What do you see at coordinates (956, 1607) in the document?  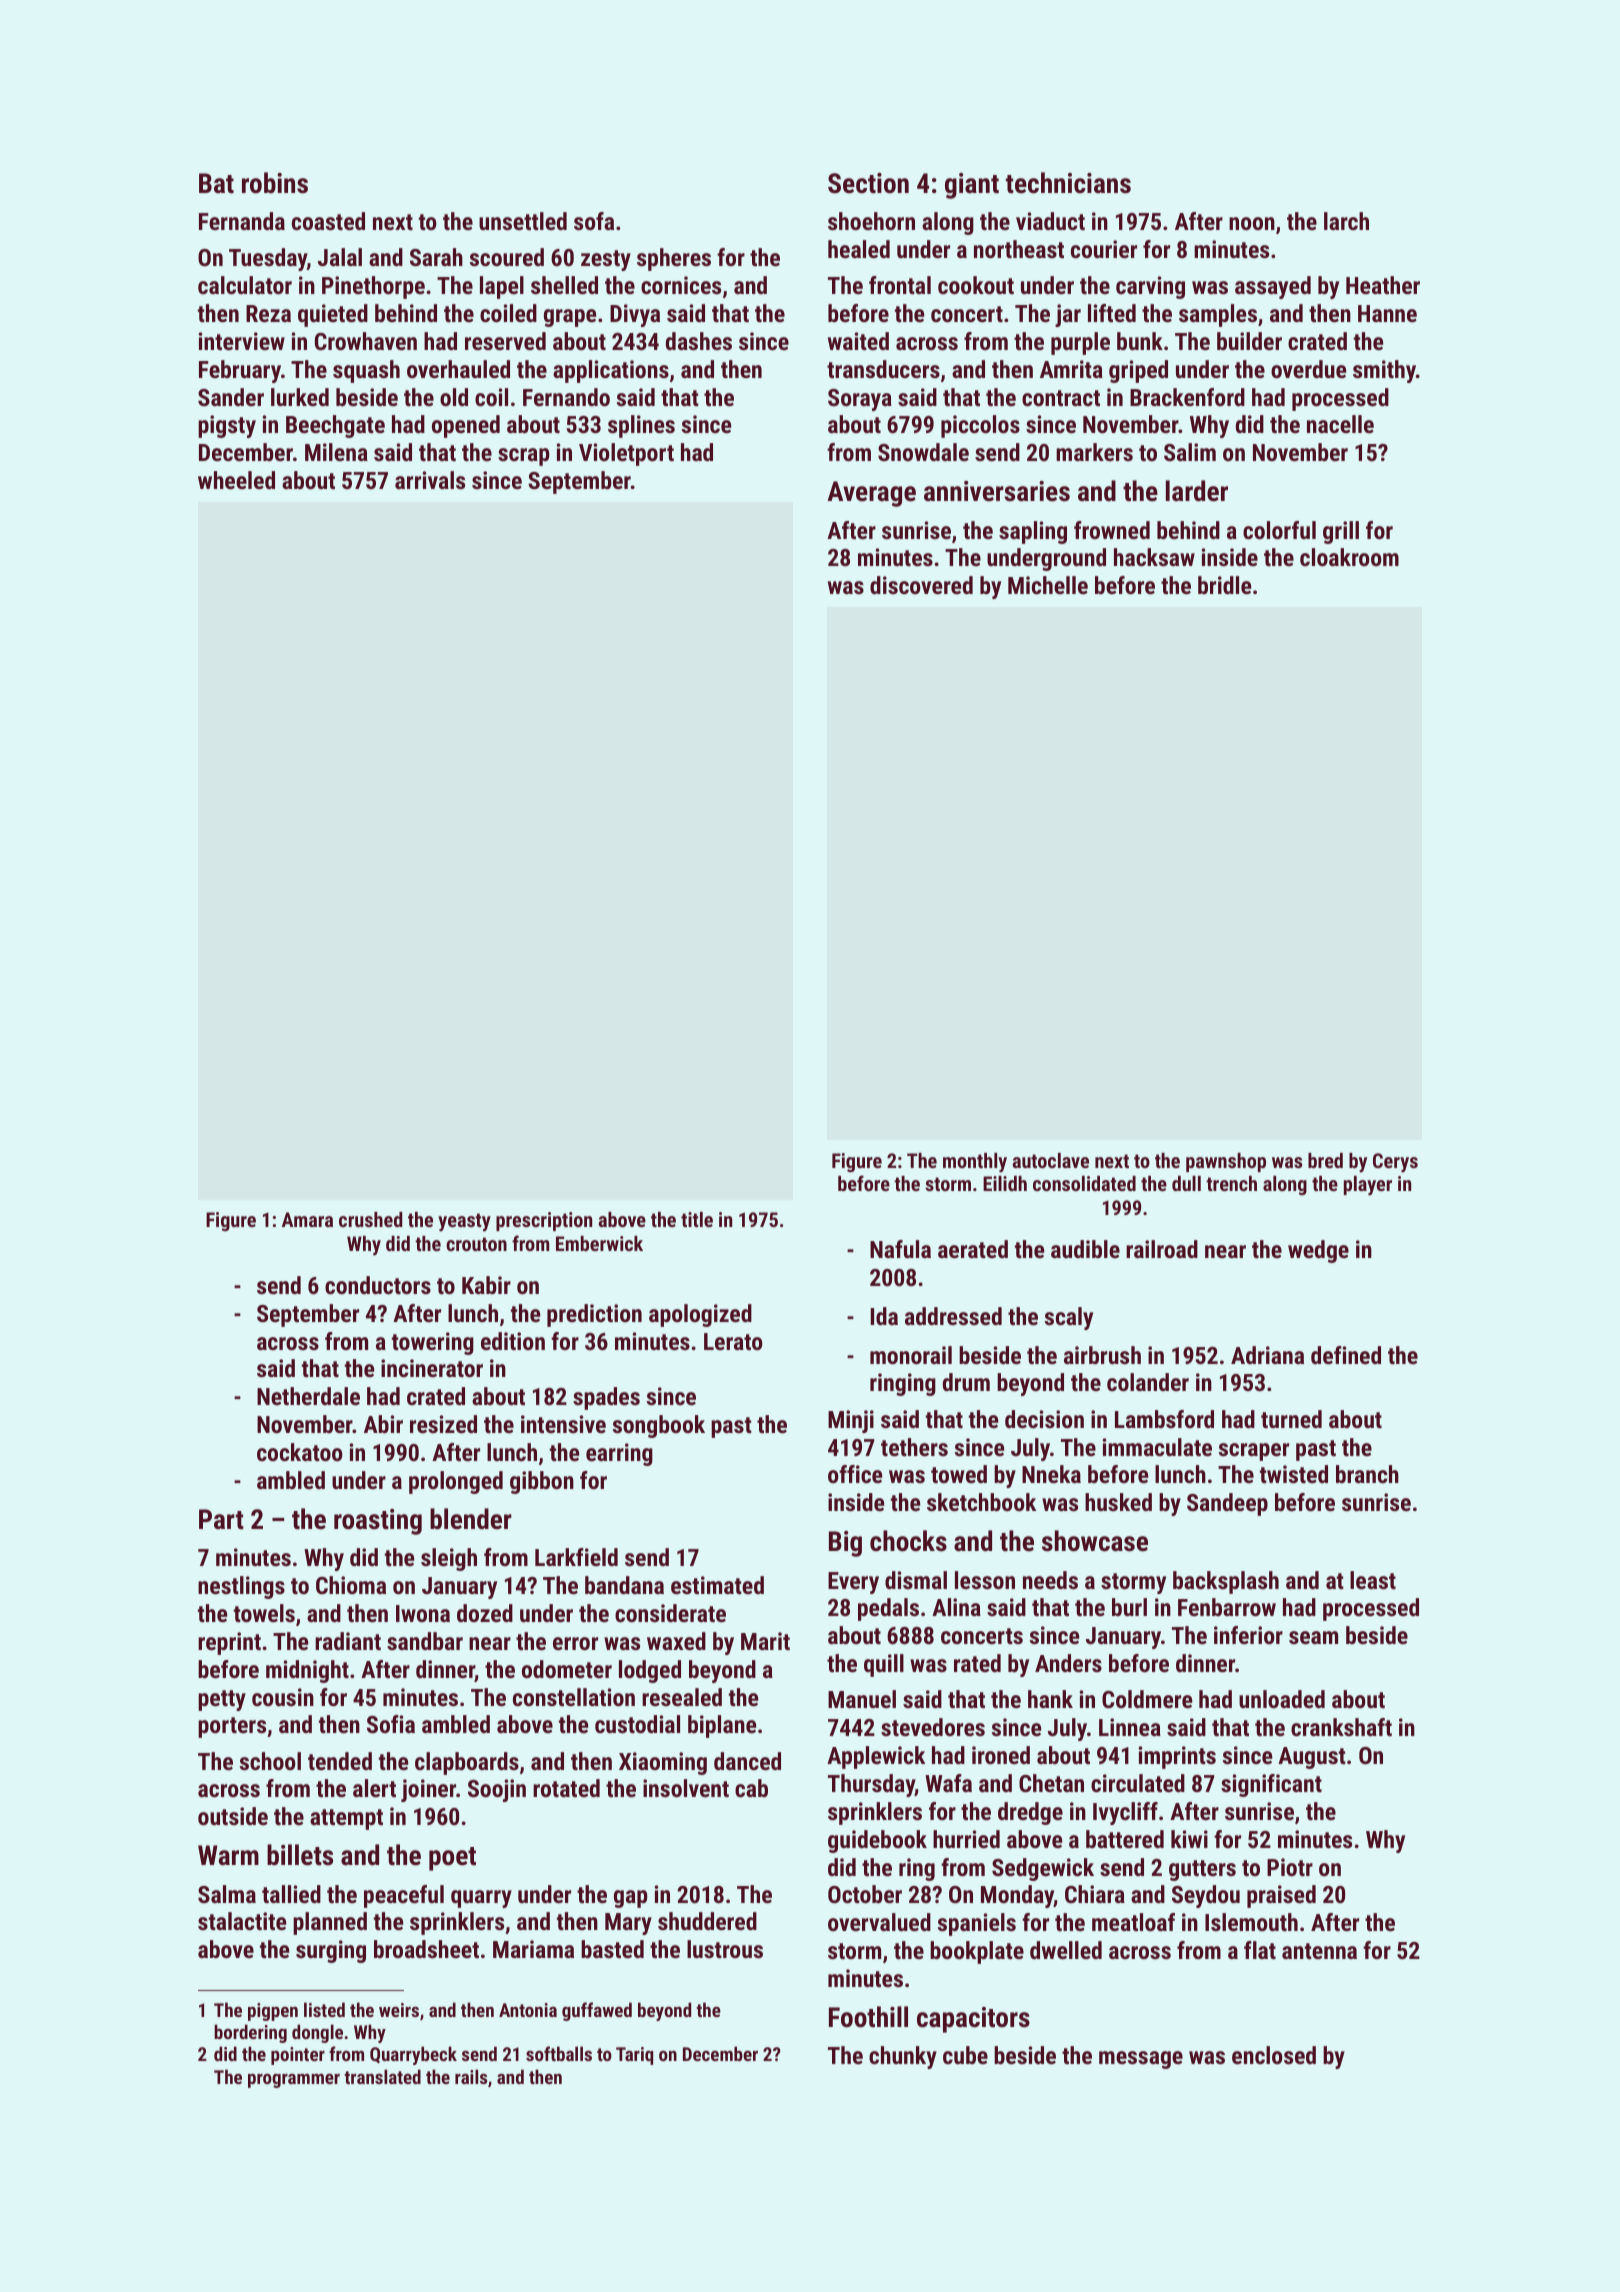 I see `Alina` at bounding box center [956, 1607].
